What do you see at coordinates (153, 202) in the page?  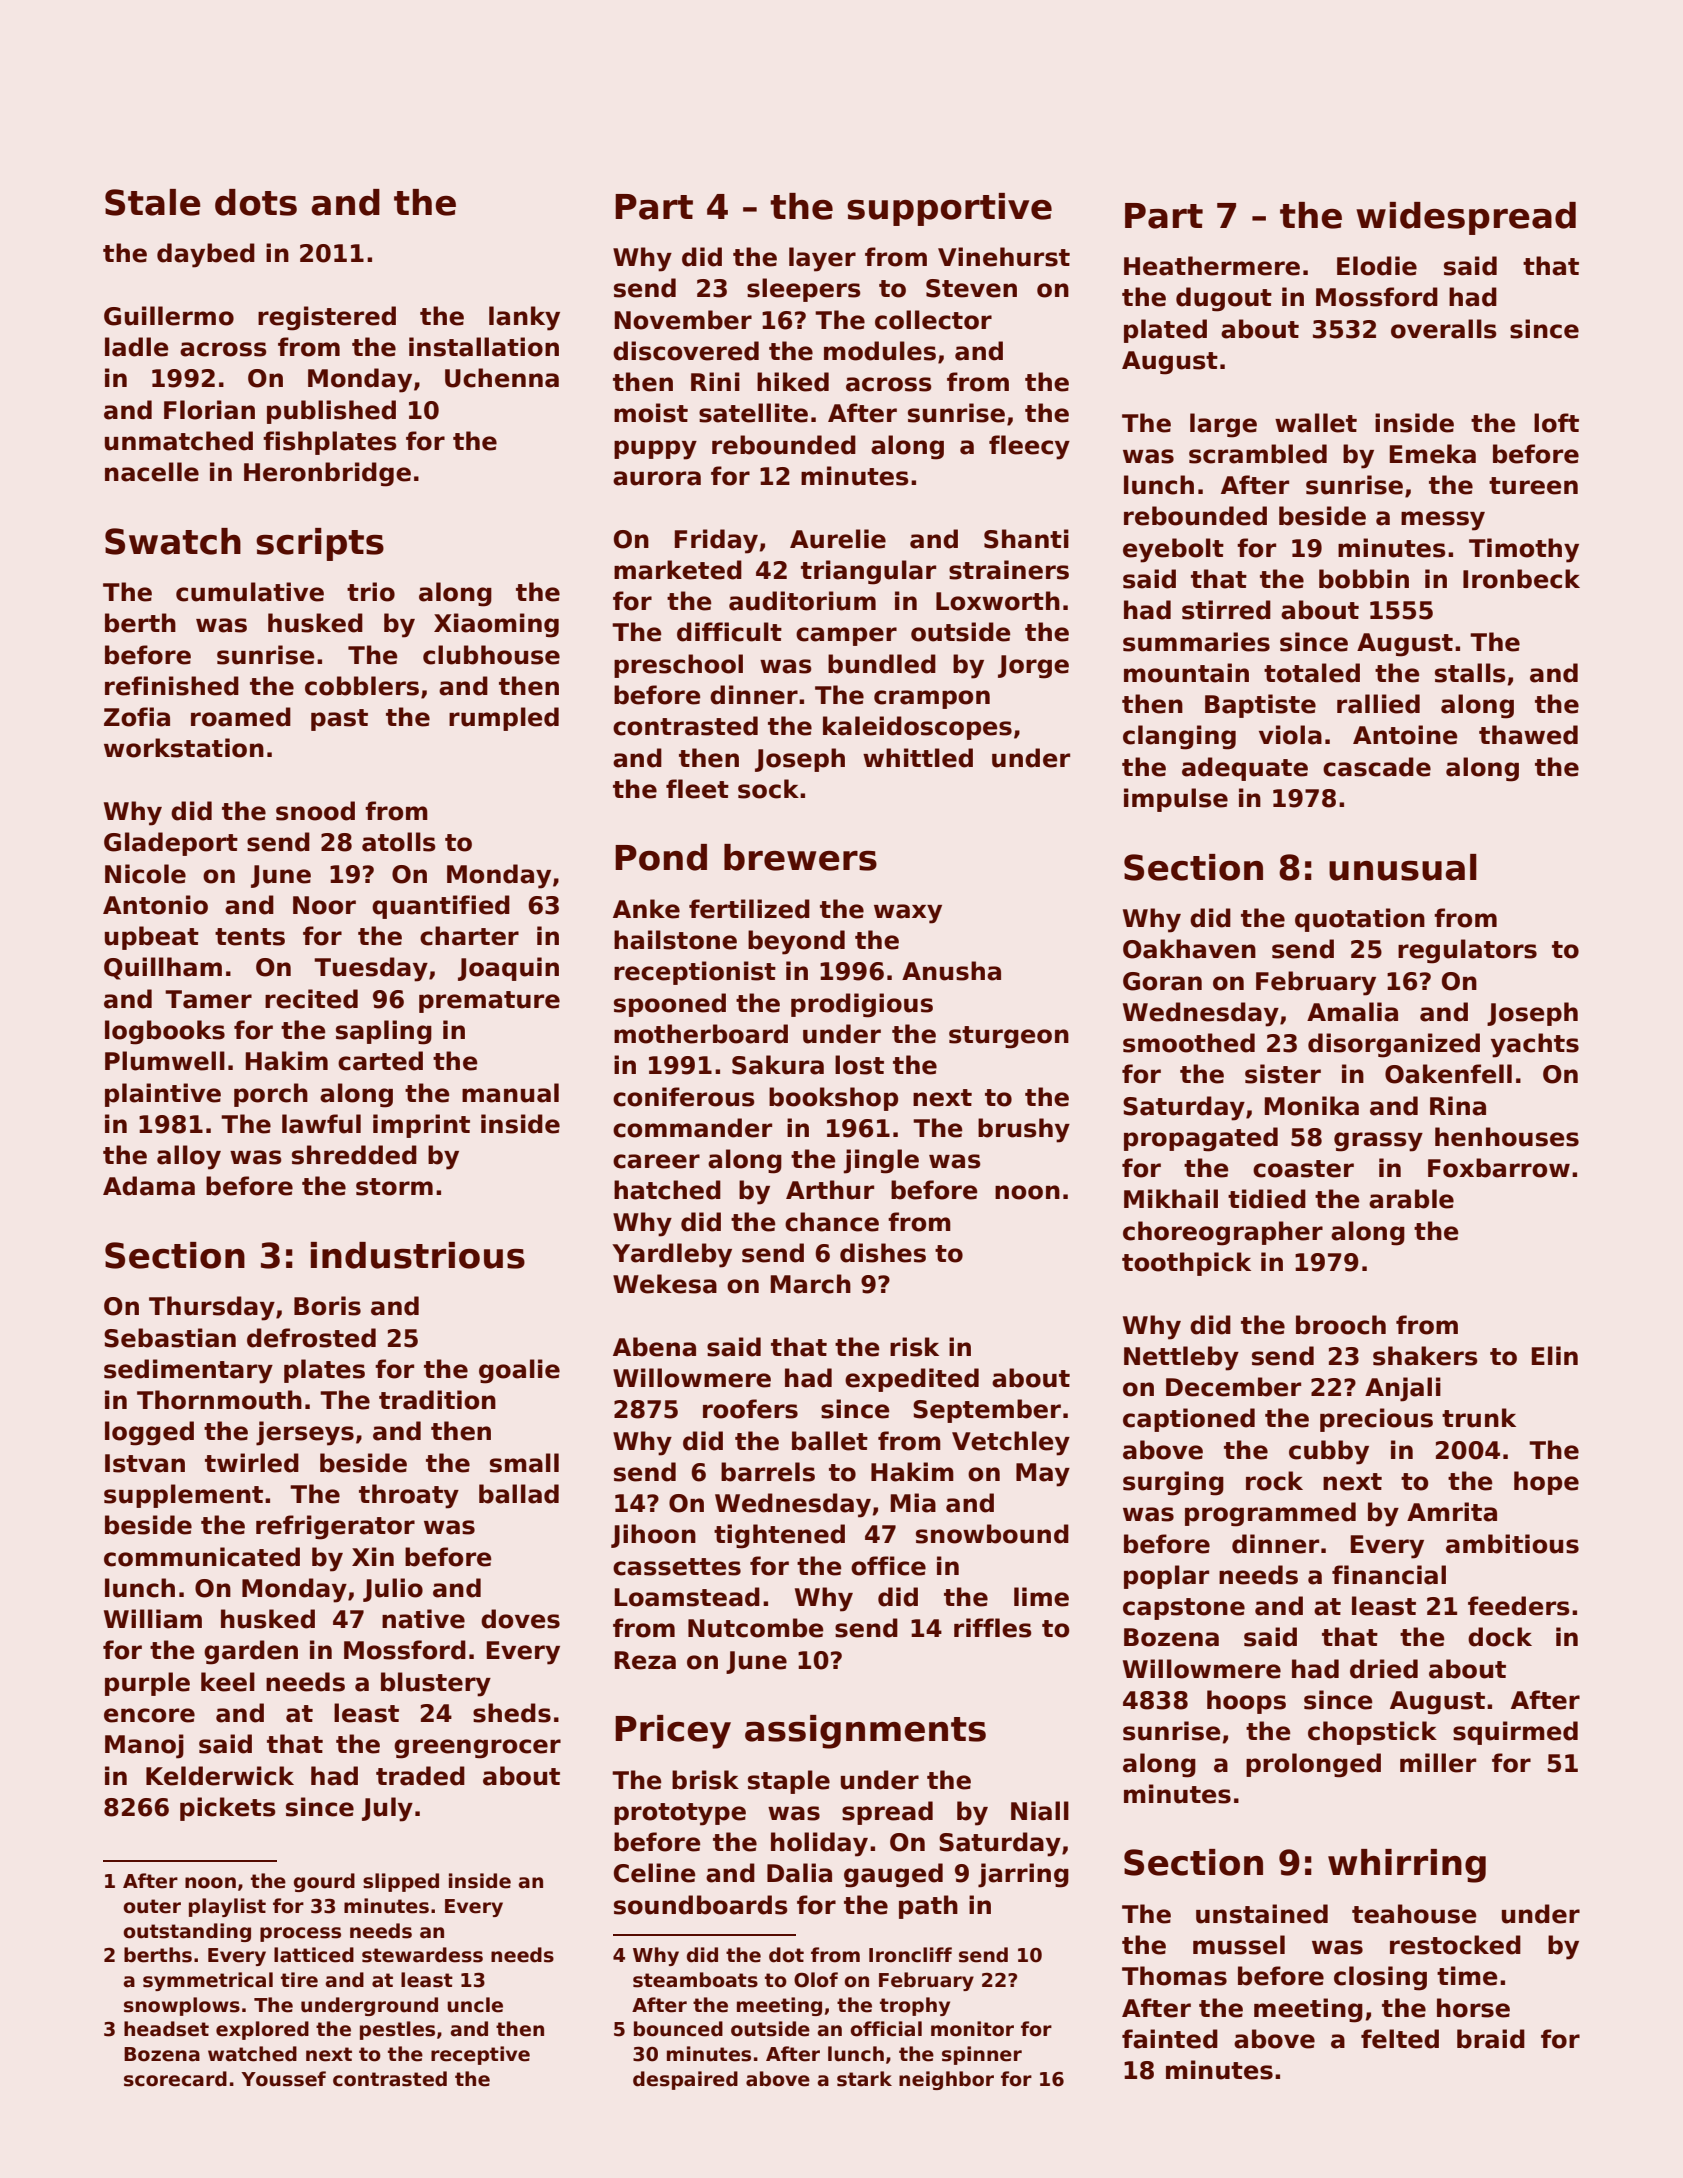 I see `Stale` at bounding box center [153, 202].
